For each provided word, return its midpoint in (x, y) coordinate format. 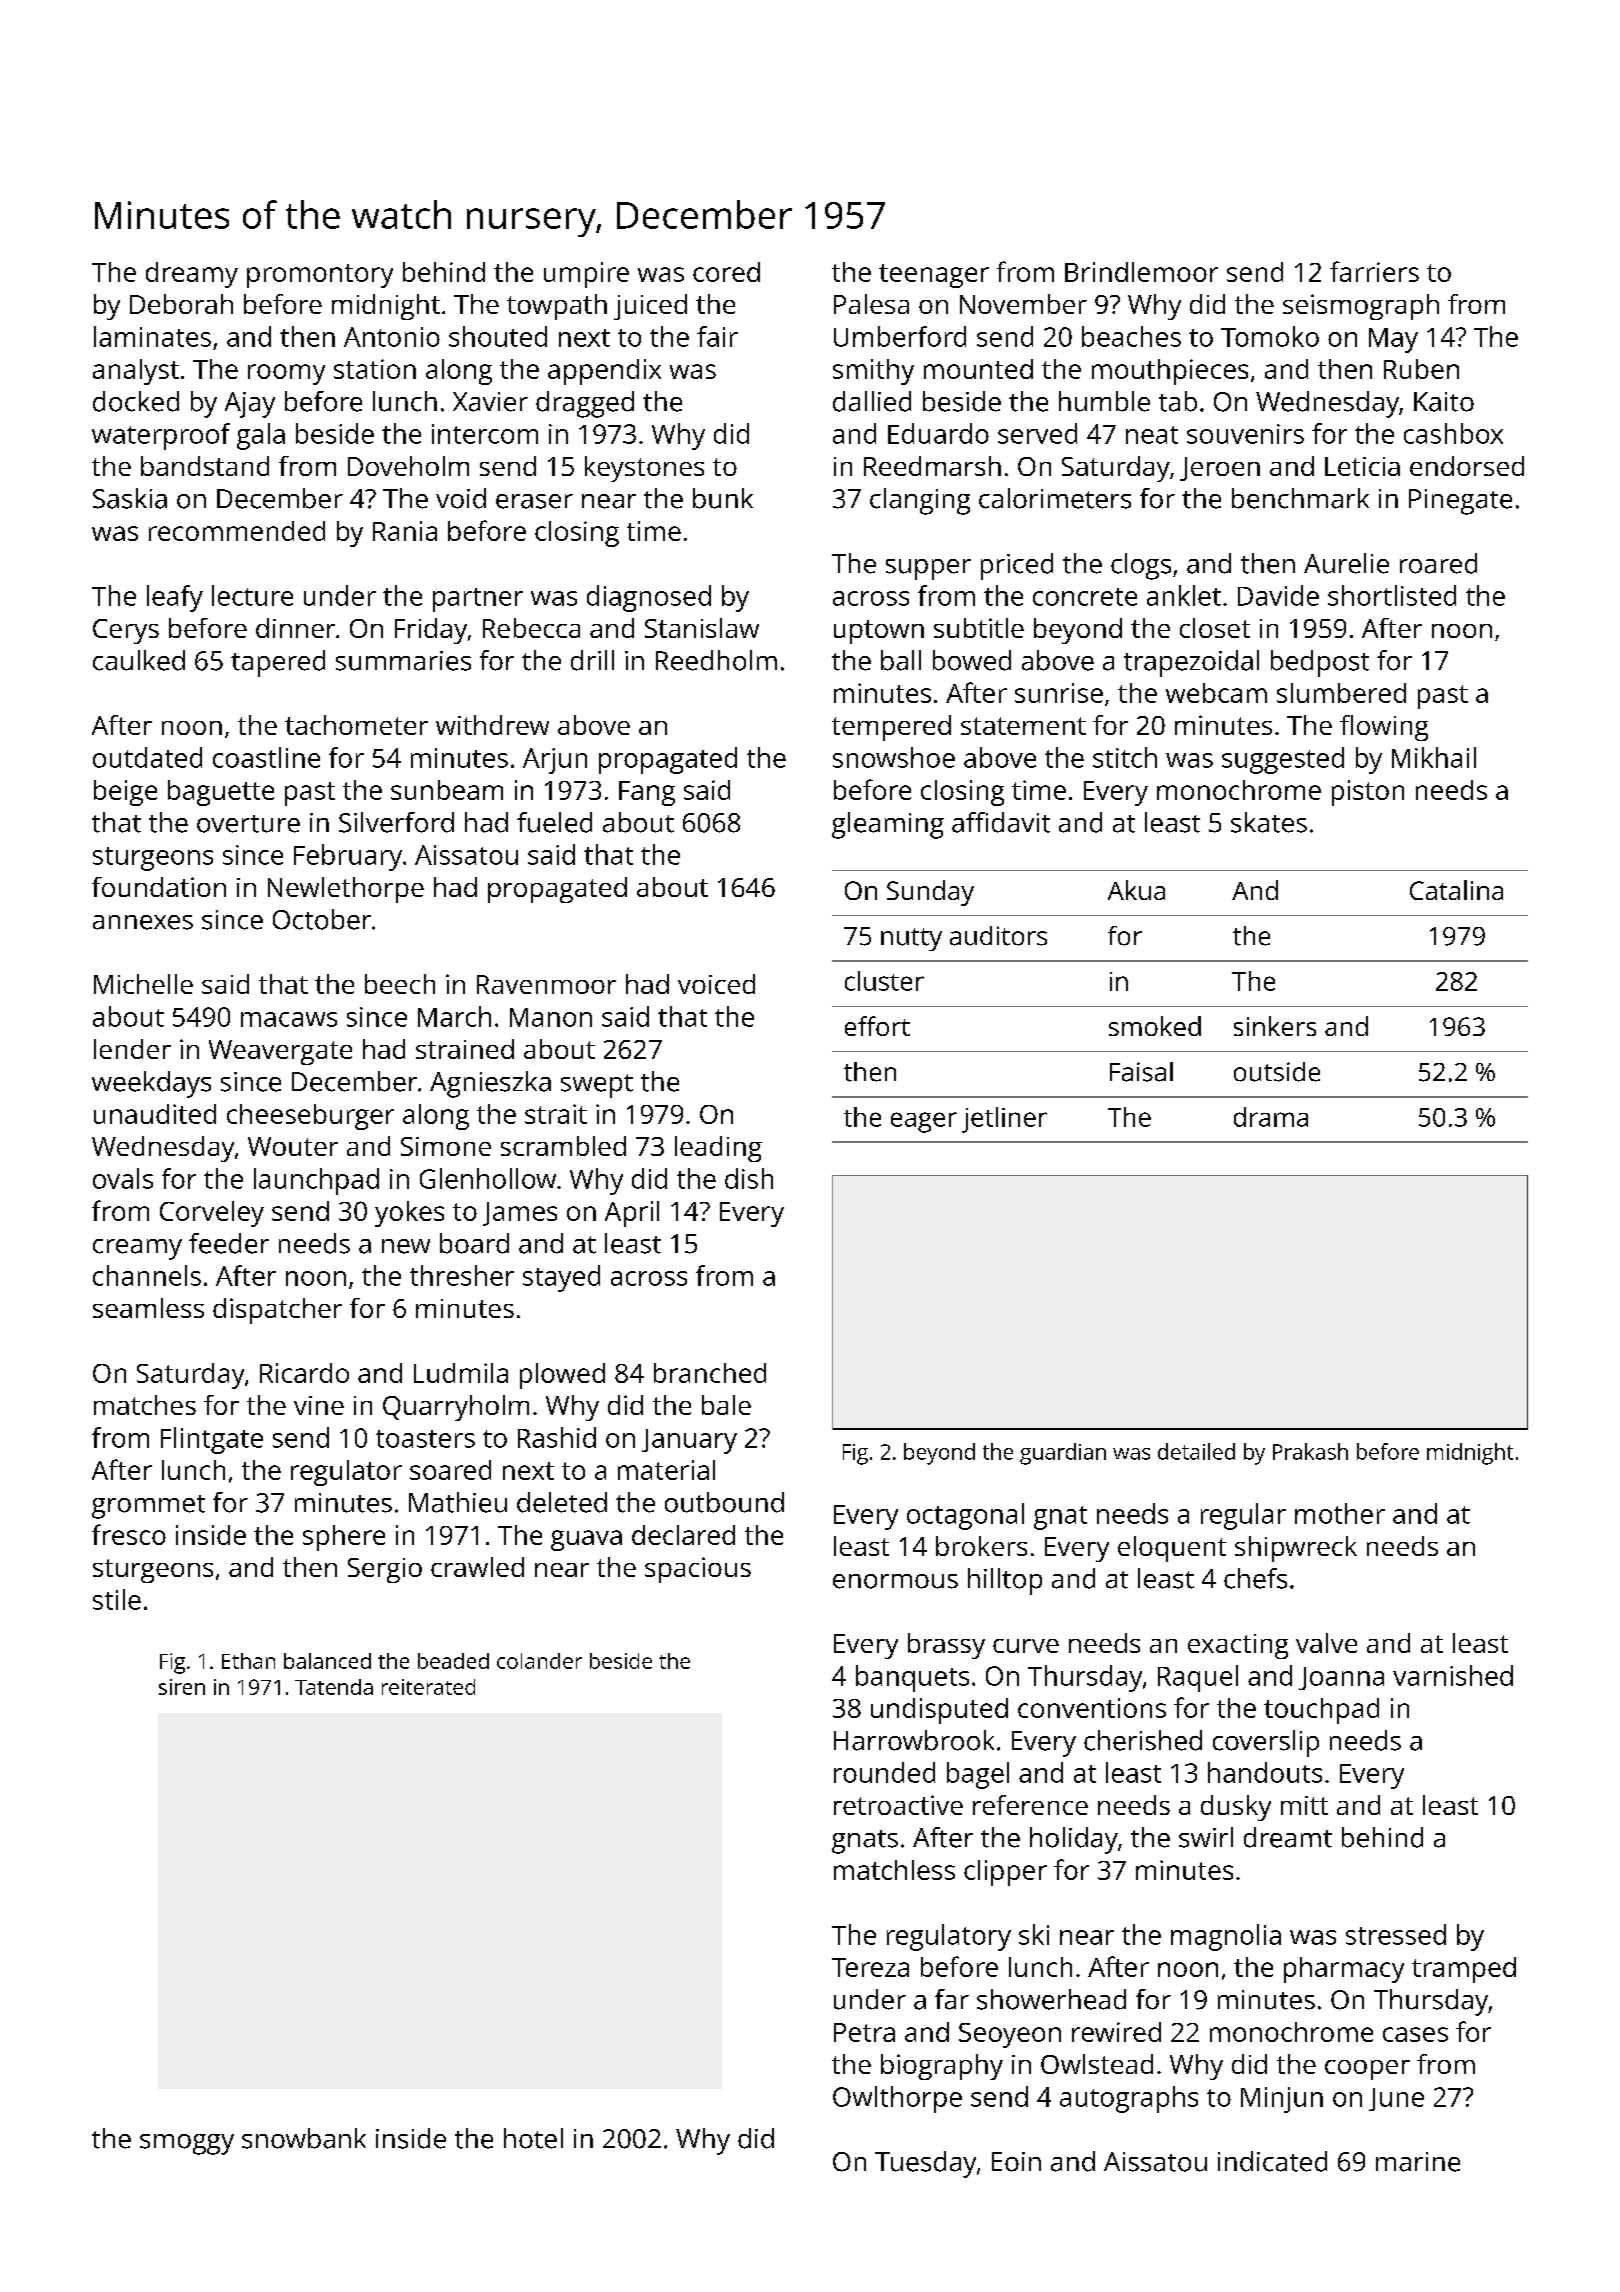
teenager (934, 276)
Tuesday (925, 2164)
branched (710, 1373)
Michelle (143, 984)
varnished (1453, 1675)
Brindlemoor (1141, 272)
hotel (533, 2138)
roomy (286, 374)
